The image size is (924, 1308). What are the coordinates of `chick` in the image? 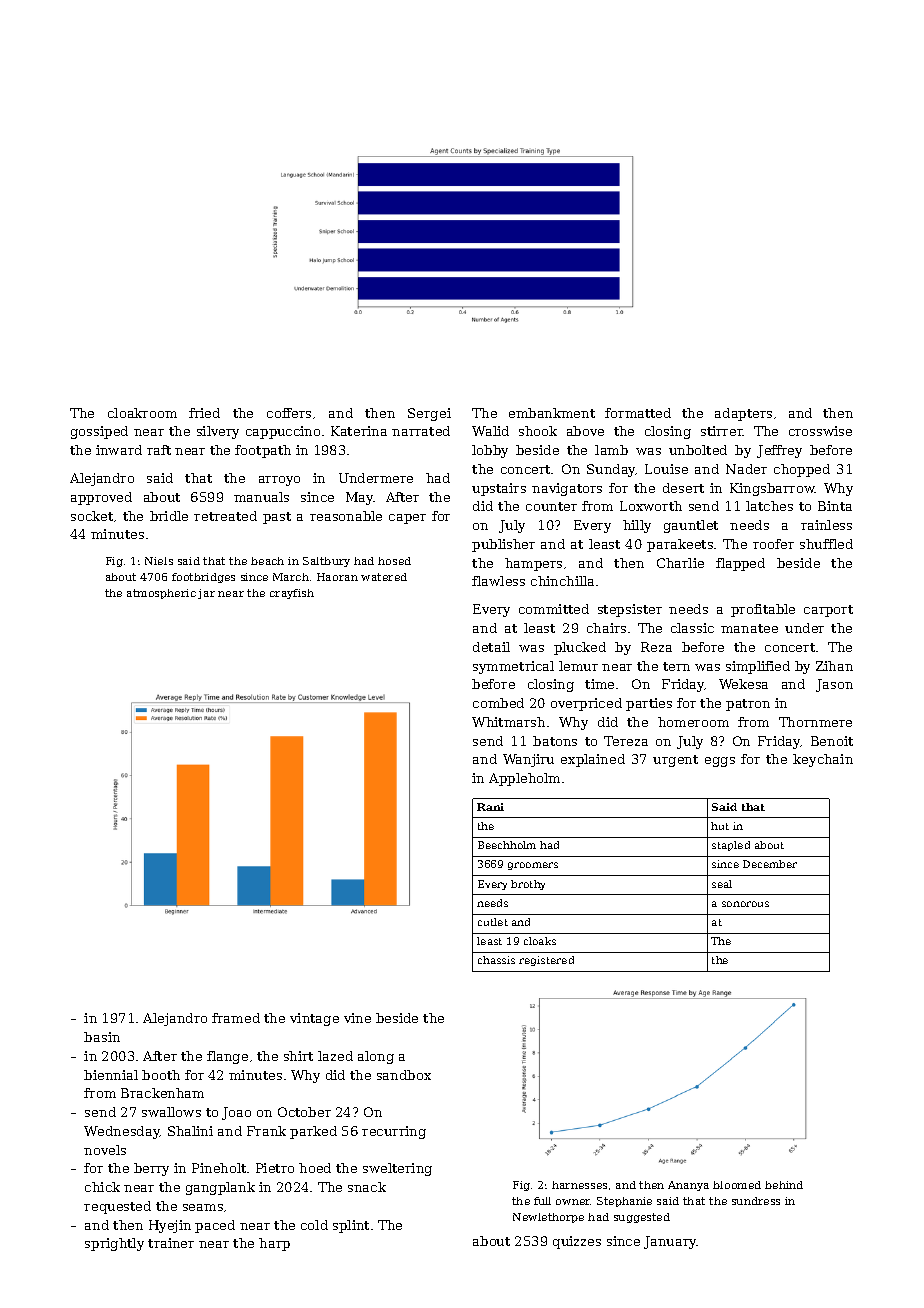 It's located at (102, 1187).
